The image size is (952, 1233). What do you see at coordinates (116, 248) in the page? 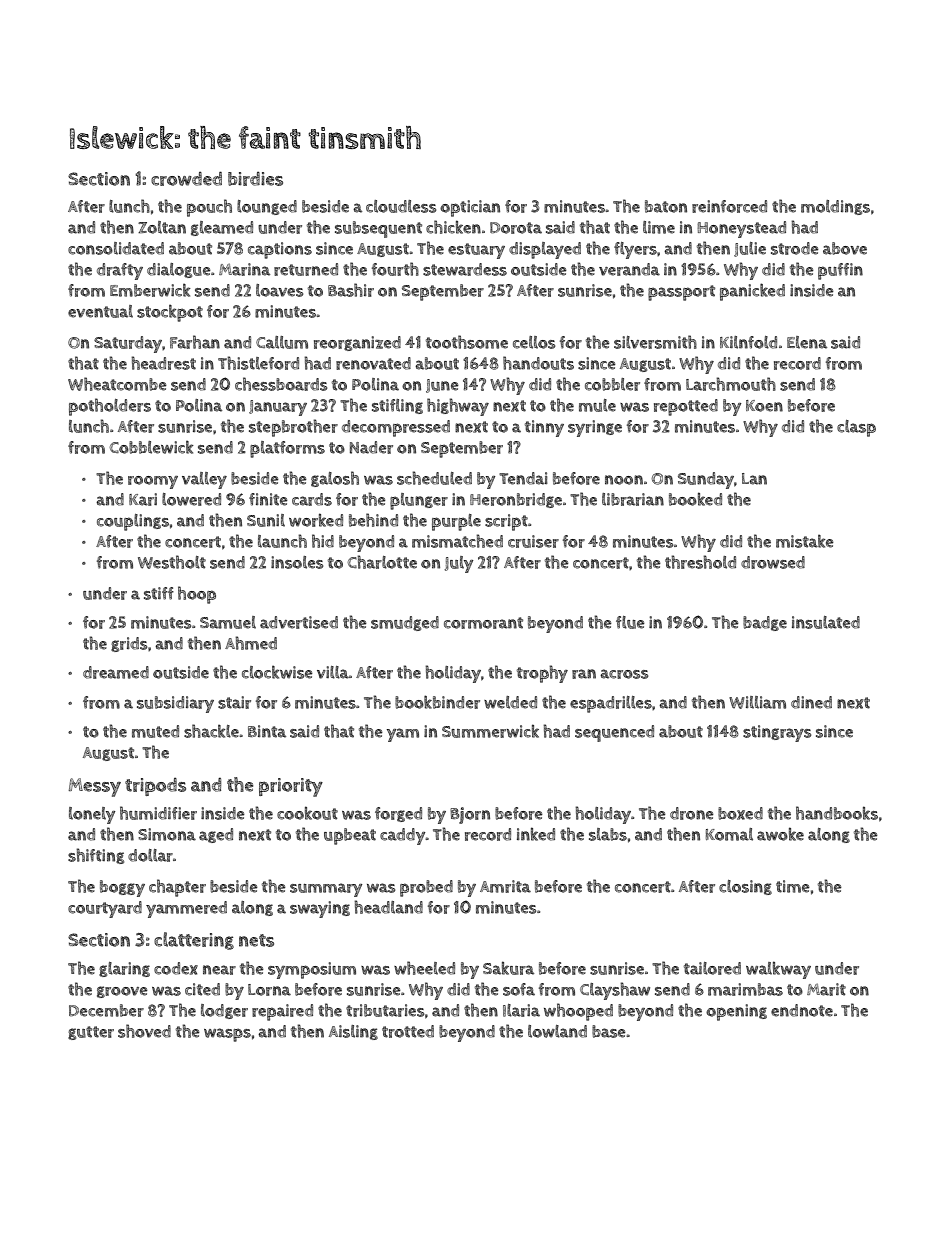
I see `consolidated` at bounding box center [116, 248].
